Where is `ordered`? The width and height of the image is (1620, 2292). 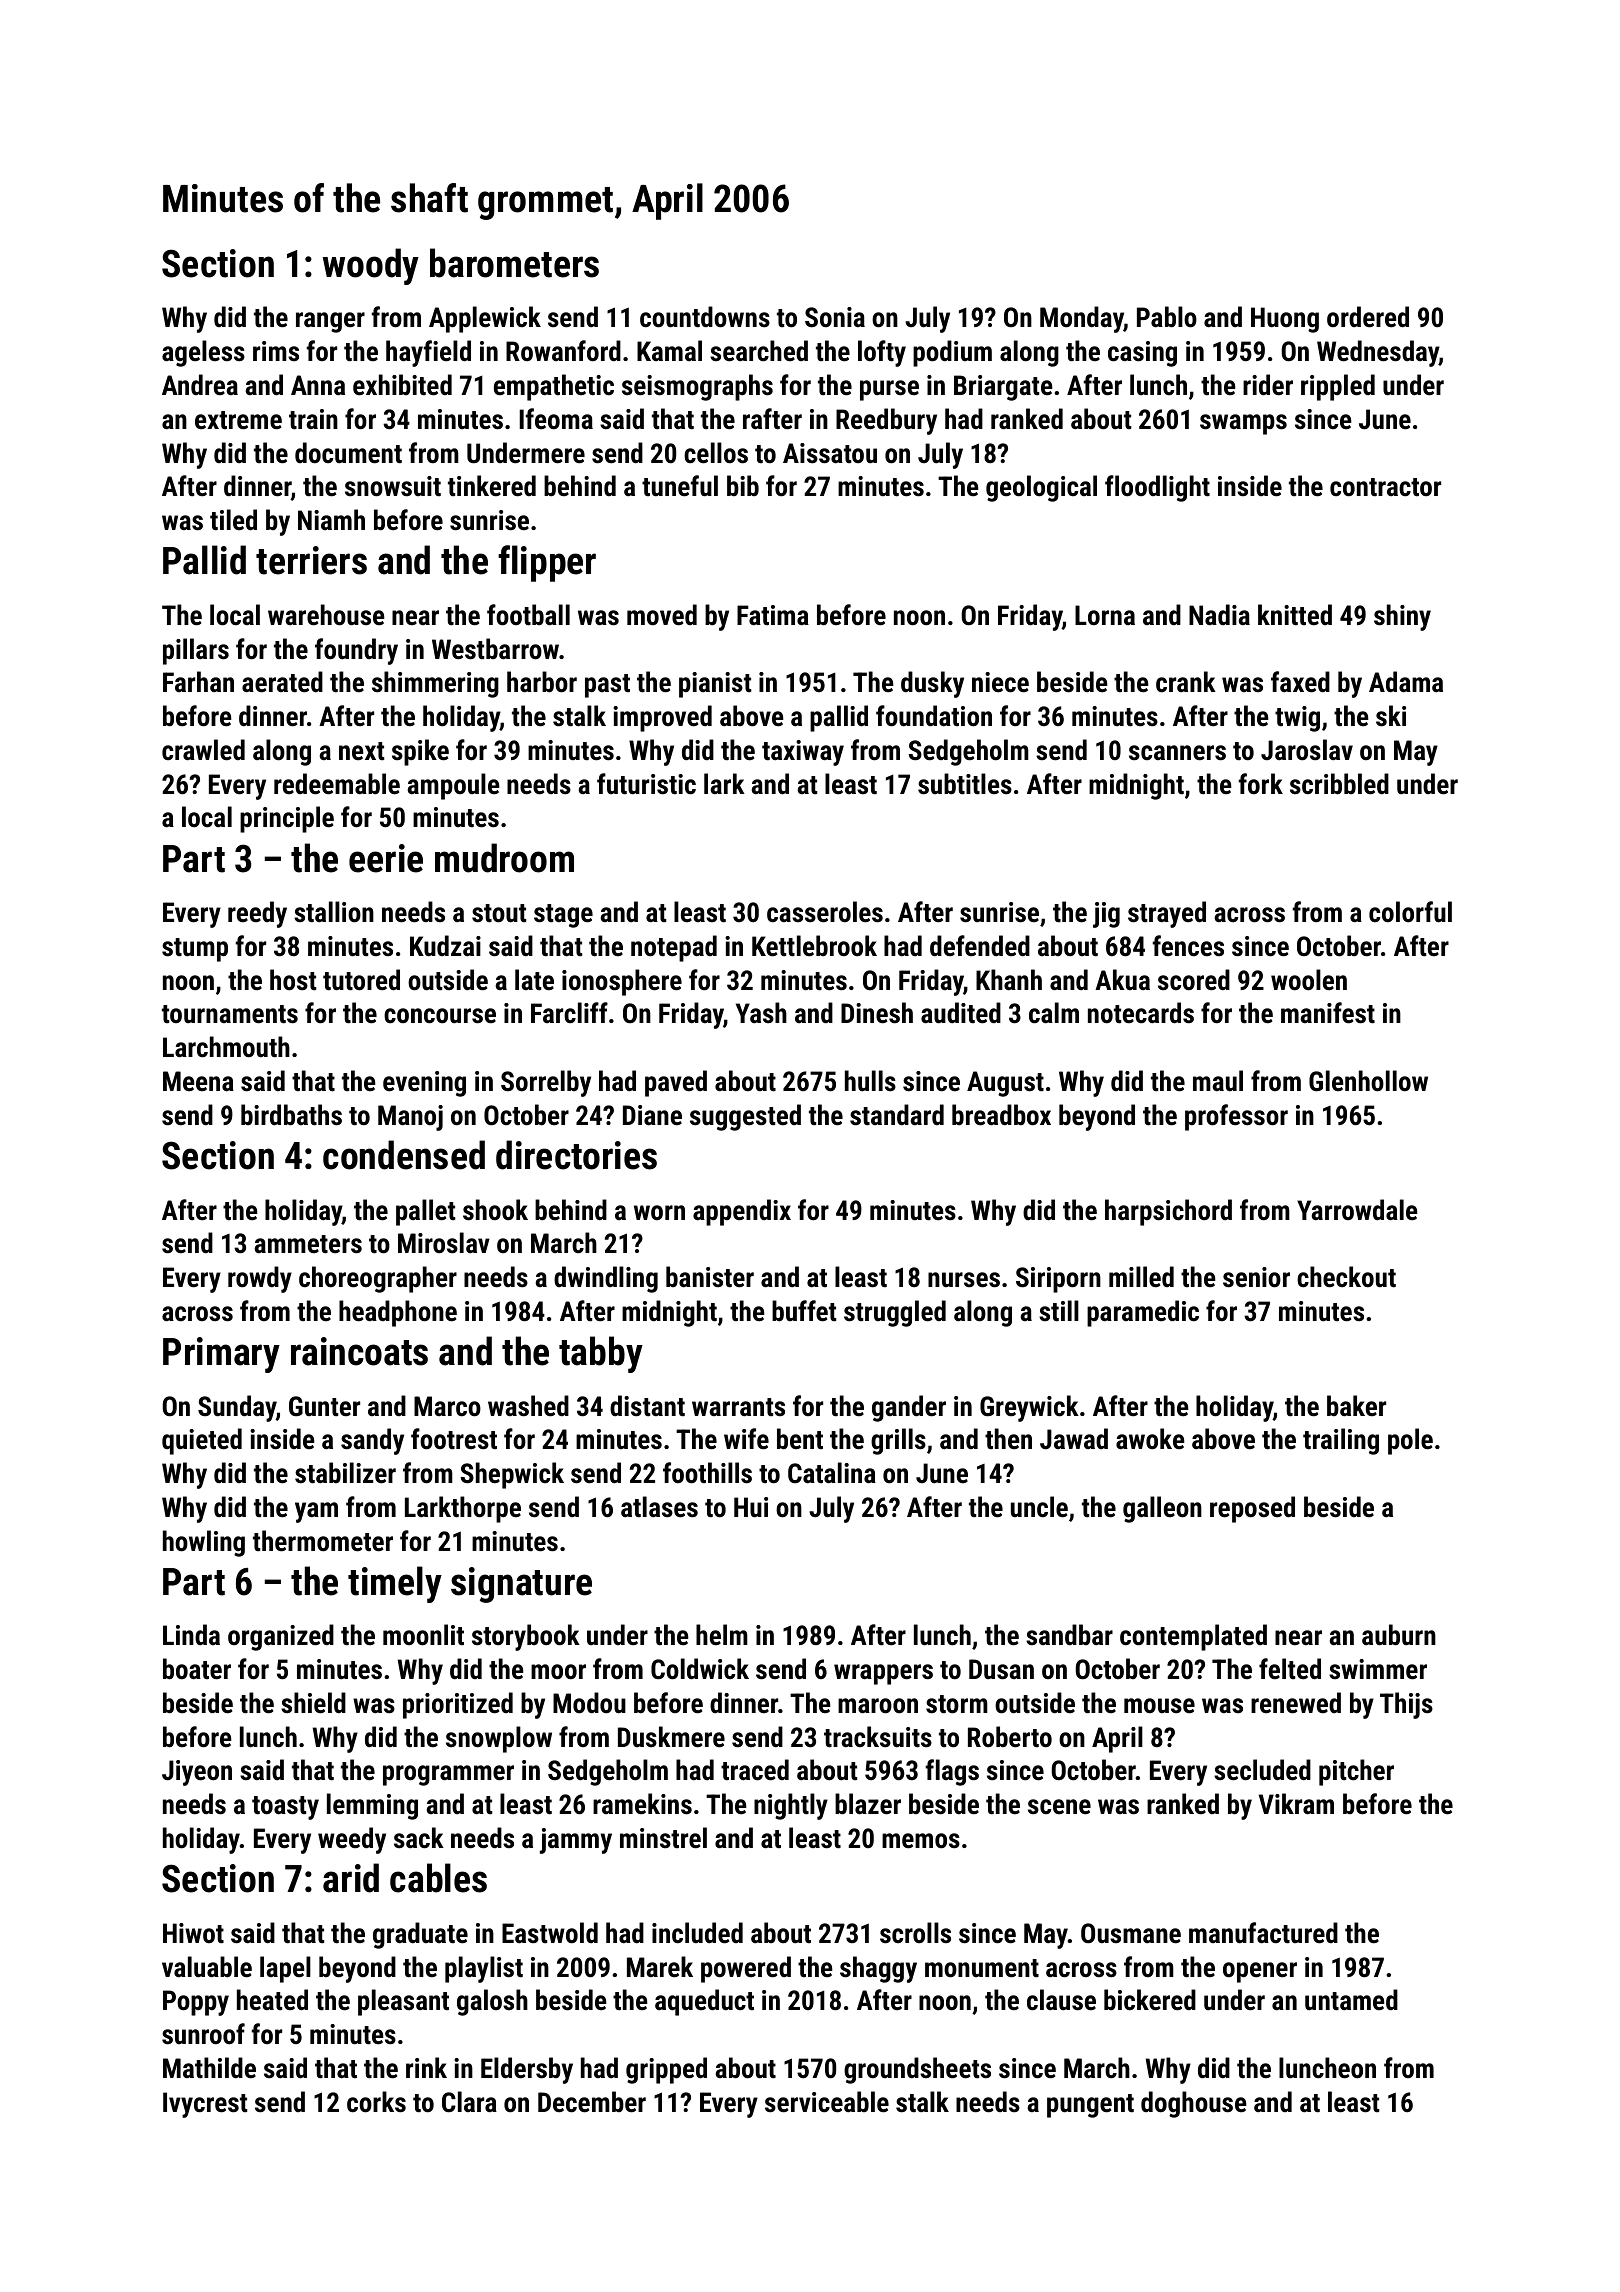
ordered is located at coordinates (1368, 317).
